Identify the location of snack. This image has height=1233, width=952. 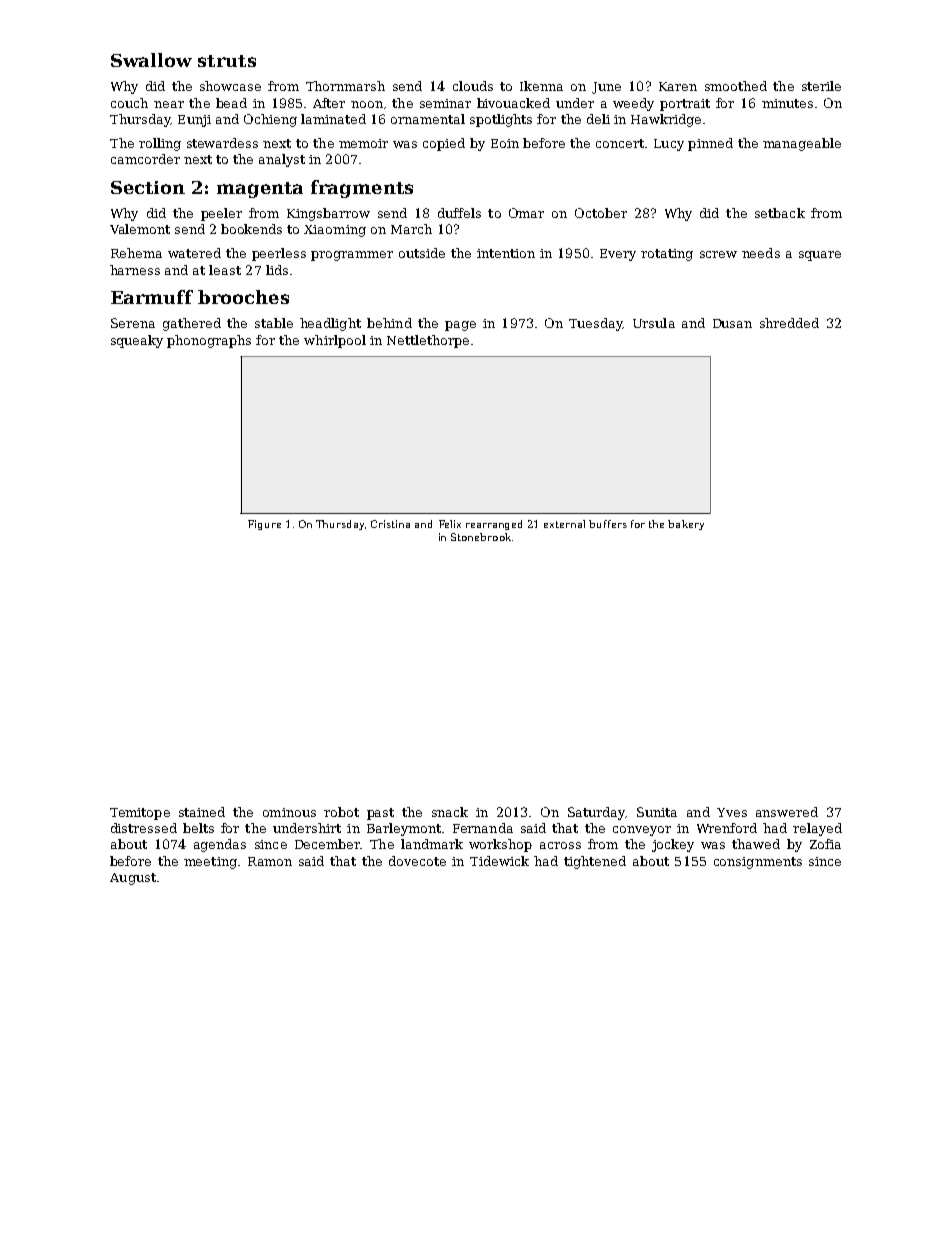
(450, 812).
